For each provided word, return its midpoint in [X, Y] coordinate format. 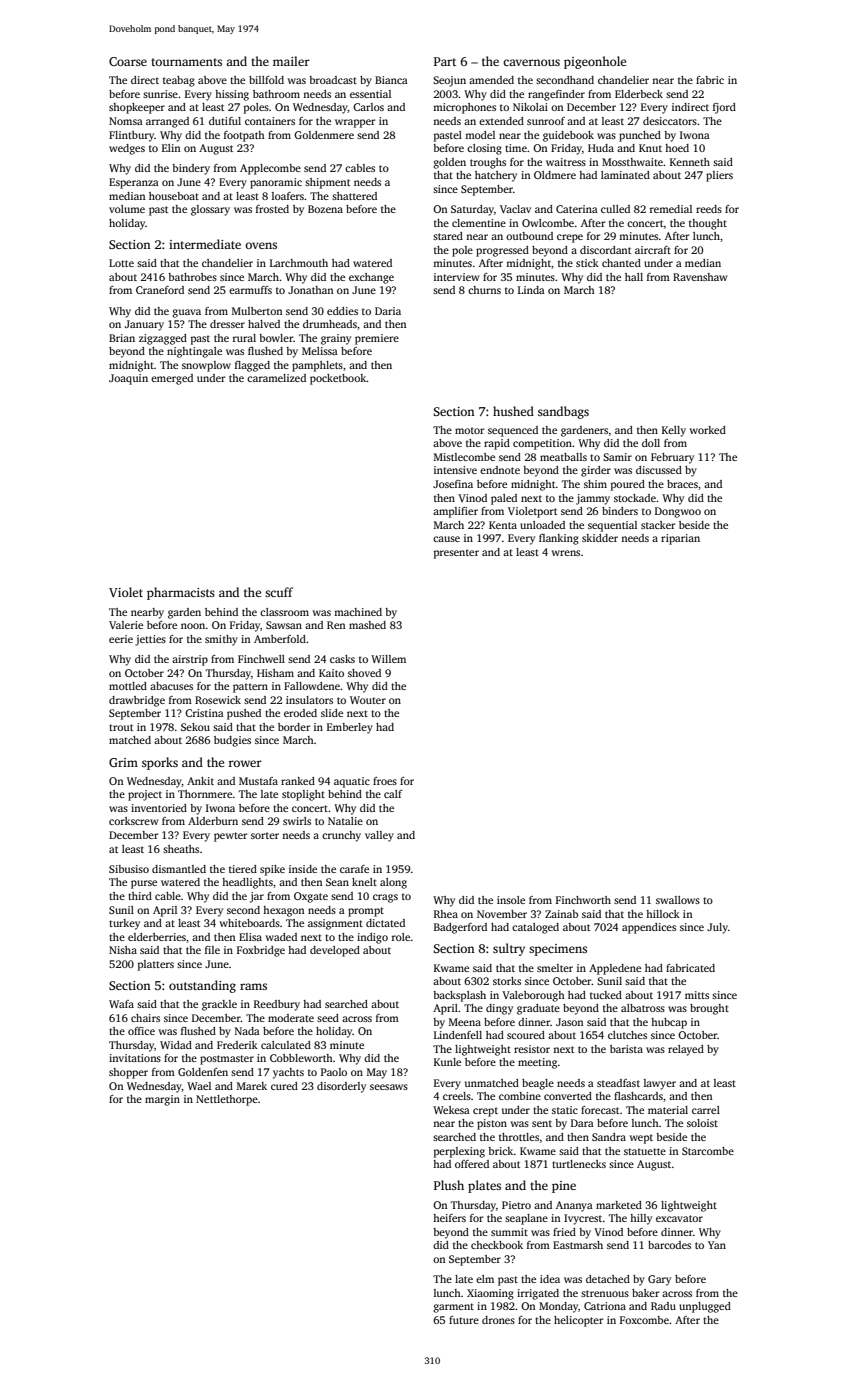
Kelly [674, 431]
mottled [128, 686]
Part [445, 61]
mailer [291, 61]
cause [446, 539]
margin [162, 1100]
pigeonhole [595, 62]
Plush [449, 1185]
